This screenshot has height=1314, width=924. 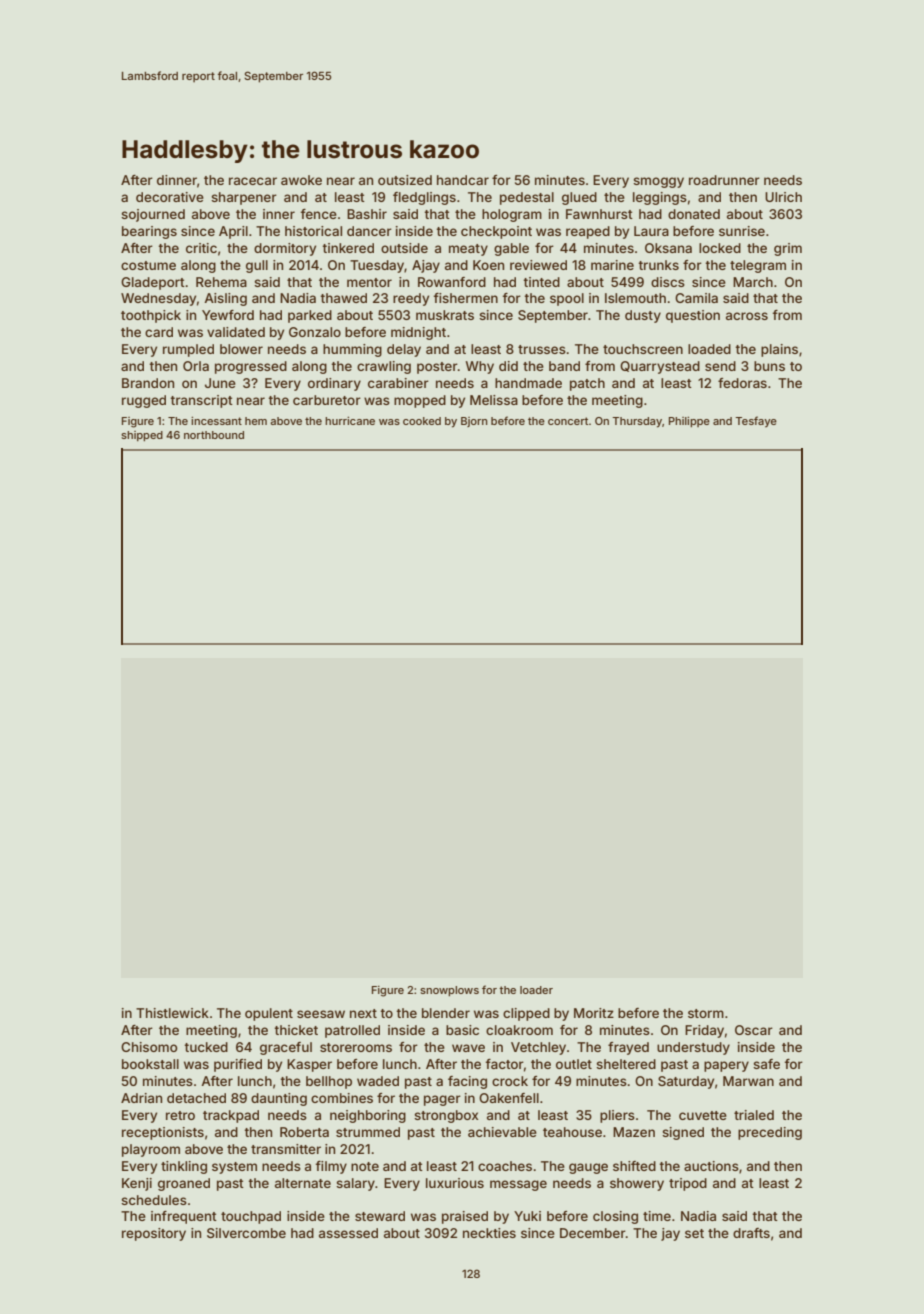 I want to click on outsized, so click(x=405, y=180).
